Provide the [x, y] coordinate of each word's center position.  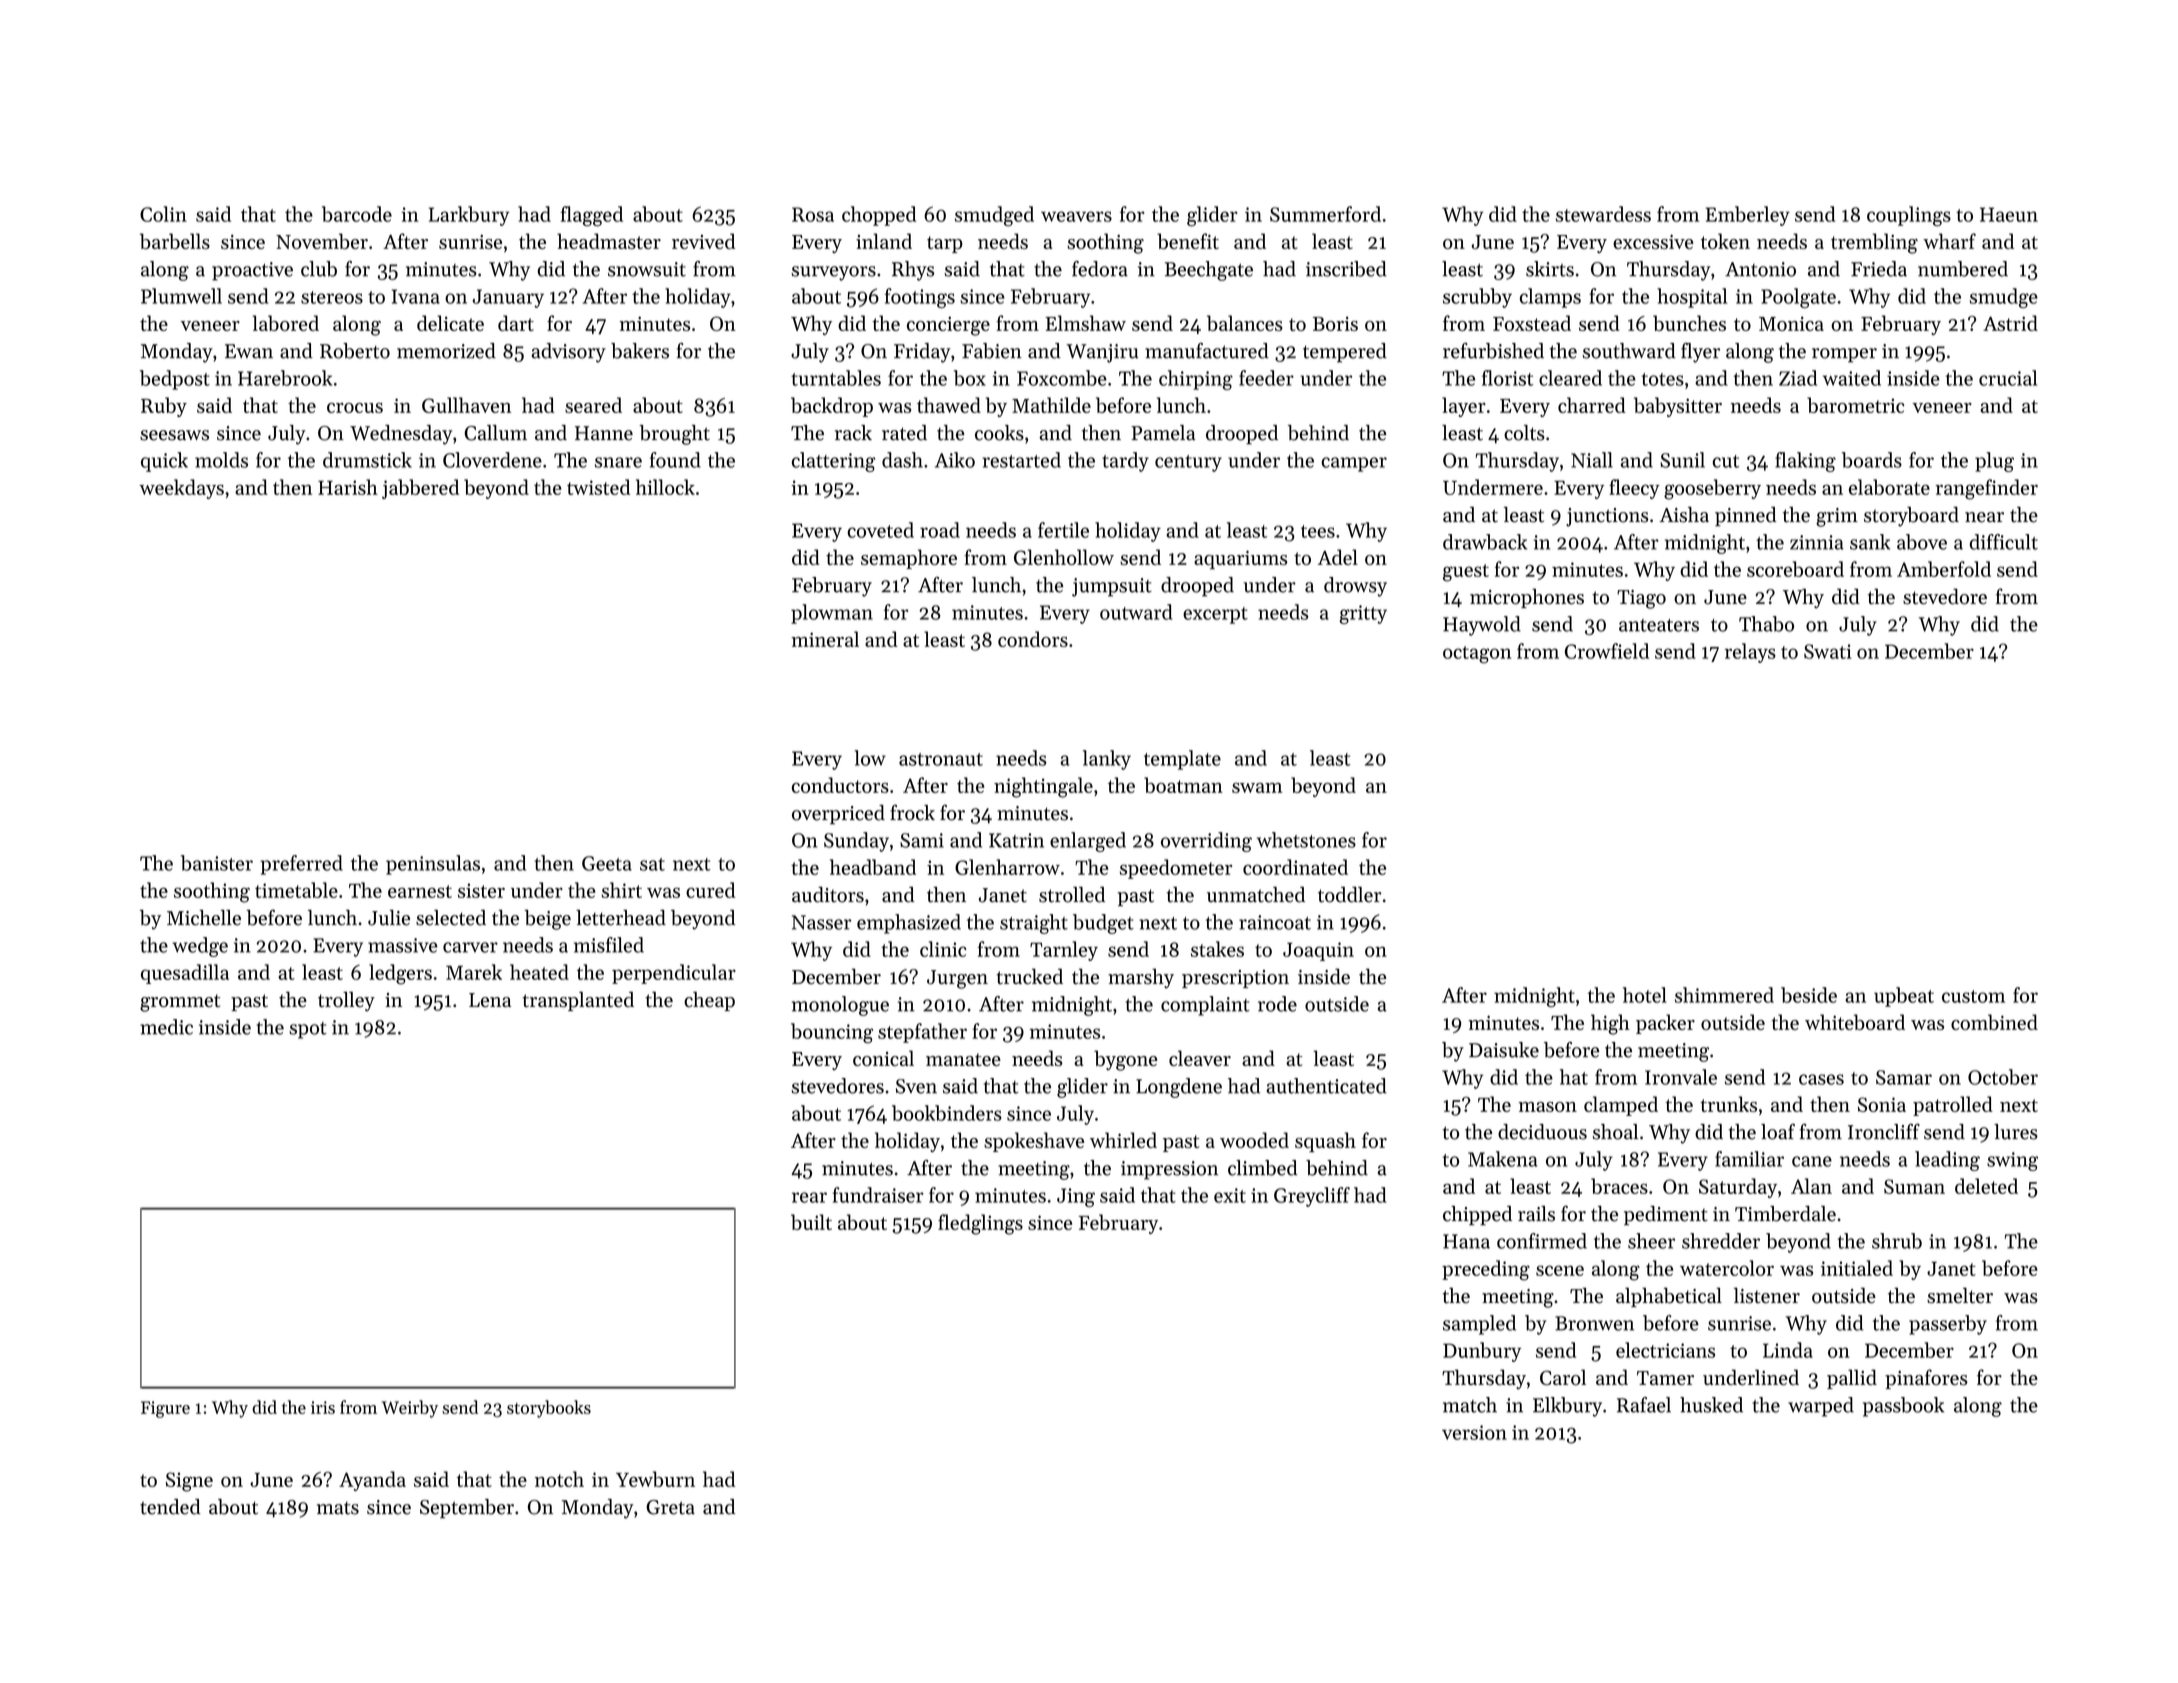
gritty [1363, 614]
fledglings [980, 1224]
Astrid [2010, 323]
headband [873, 867]
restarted [1021, 460]
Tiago [1641, 599]
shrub [1897, 1241]
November [322, 241]
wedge [200, 947]
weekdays [181, 489]
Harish [348, 487]
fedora [1100, 269]
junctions [1607, 517]
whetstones [1306, 840]
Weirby [410, 1409]
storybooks [549, 1409]
